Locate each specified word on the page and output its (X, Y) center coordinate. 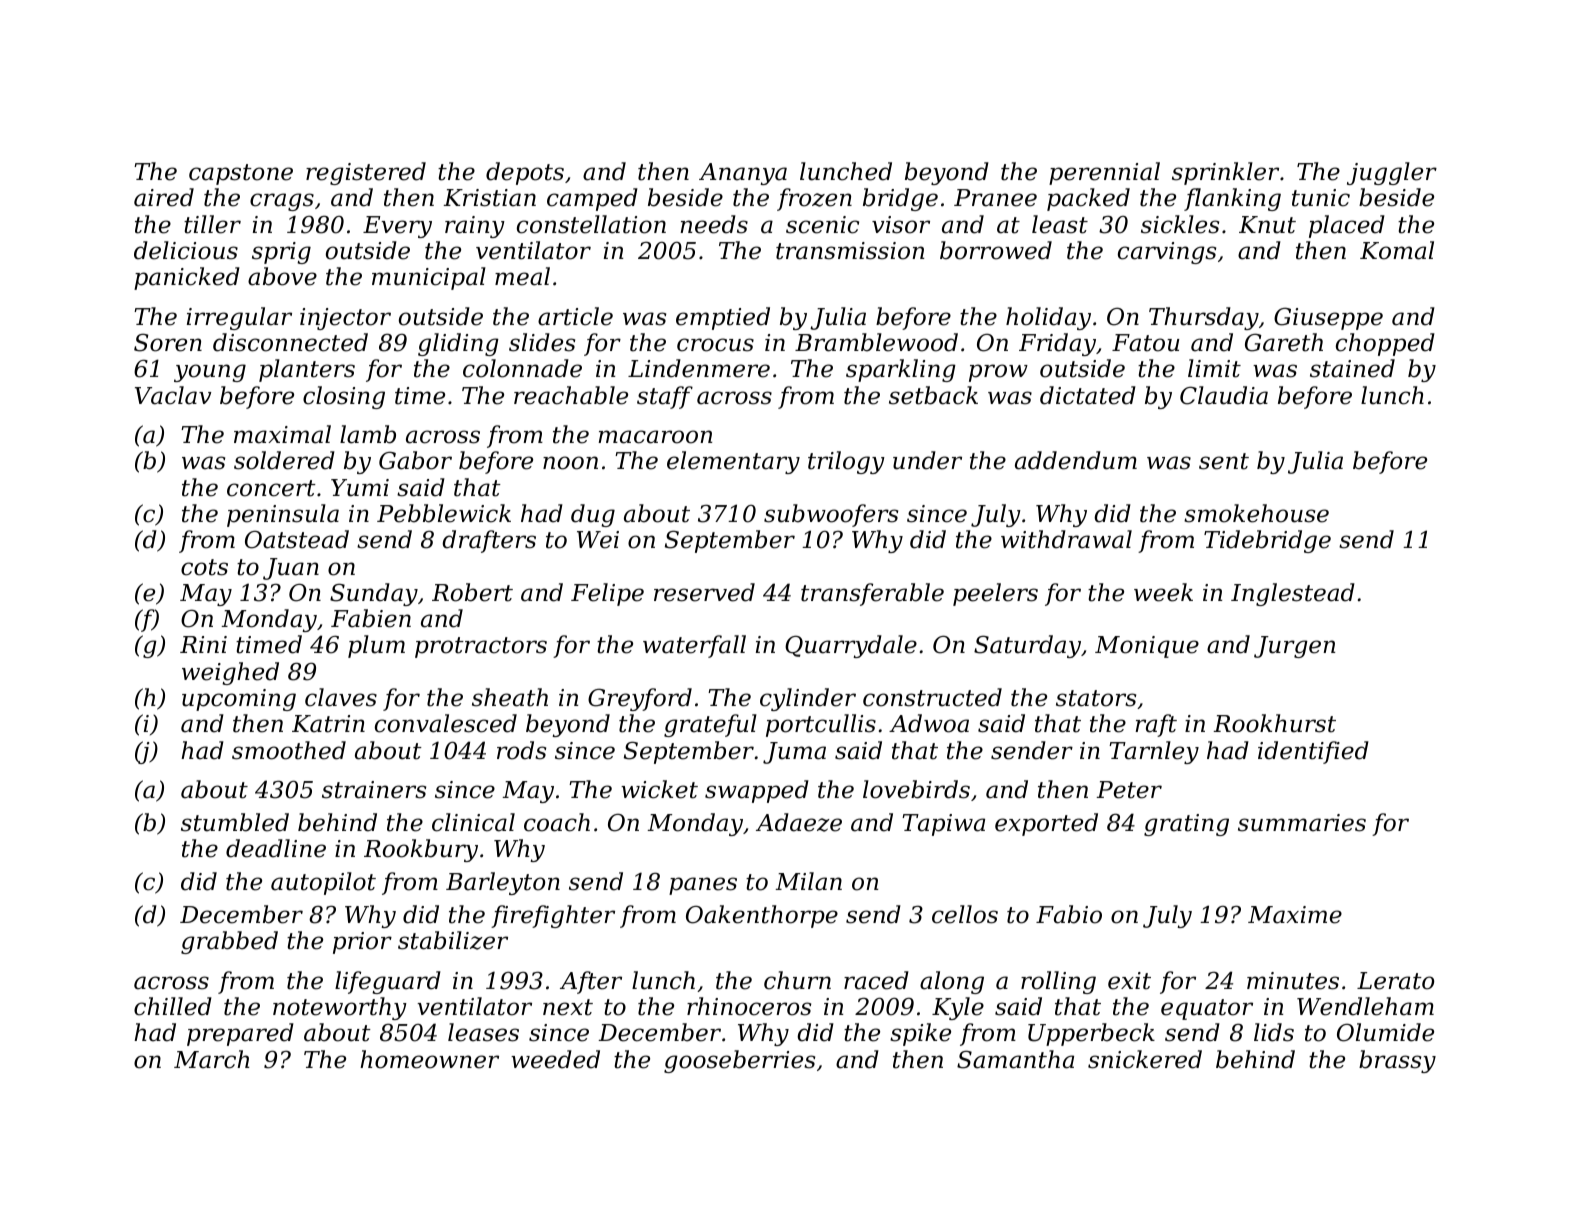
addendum (1076, 460)
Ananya (743, 174)
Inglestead (1293, 594)
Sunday (374, 594)
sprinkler (1225, 173)
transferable (872, 594)
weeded (555, 1059)
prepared (240, 1034)
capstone (241, 174)
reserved (704, 592)
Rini (203, 644)
